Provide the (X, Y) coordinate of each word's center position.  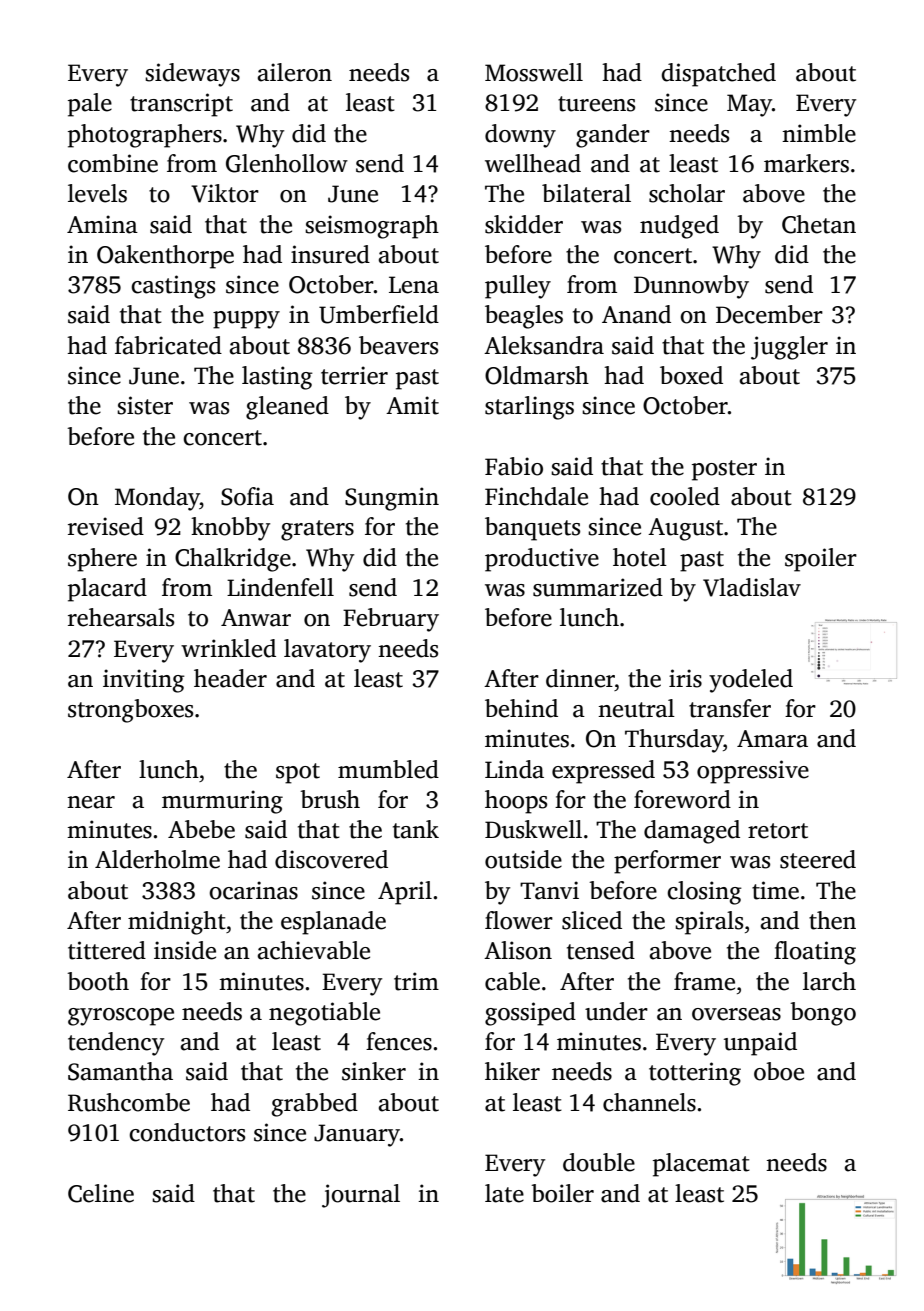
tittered (107, 950)
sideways (192, 75)
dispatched (718, 75)
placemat (701, 1165)
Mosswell (534, 72)
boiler (562, 1193)
